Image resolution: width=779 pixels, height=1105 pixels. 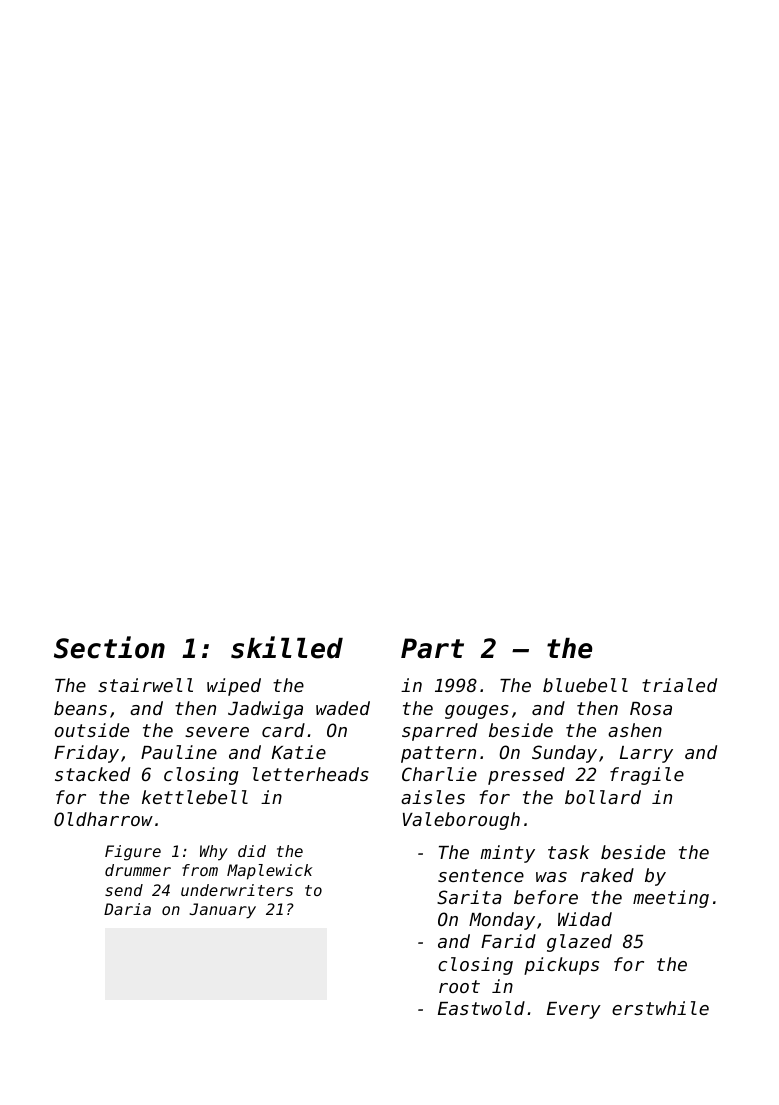 What do you see at coordinates (459, 986) in the document?
I see `root` at bounding box center [459, 986].
